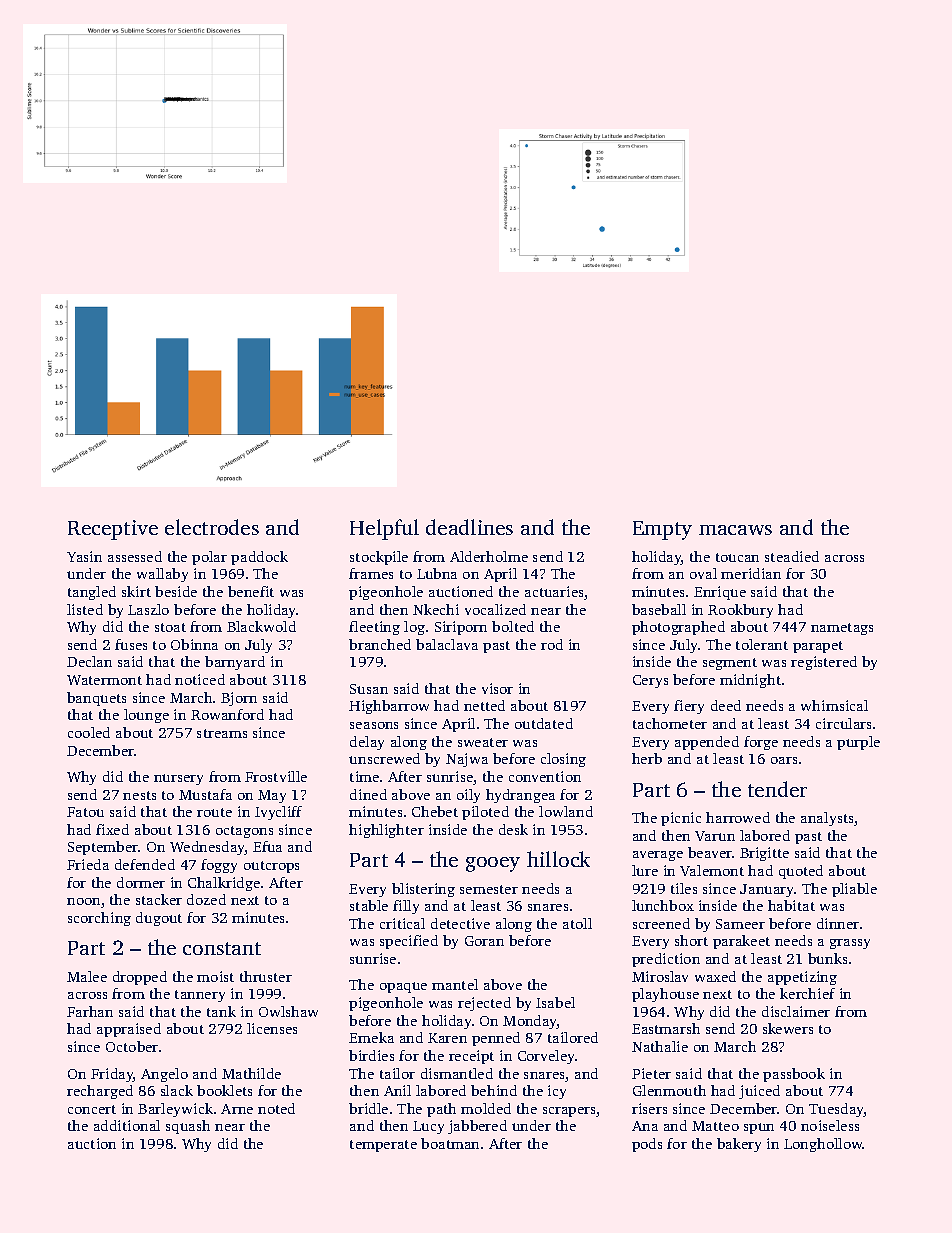  What do you see at coordinates (188, 1127) in the document?
I see `squash` at bounding box center [188, 1127].
